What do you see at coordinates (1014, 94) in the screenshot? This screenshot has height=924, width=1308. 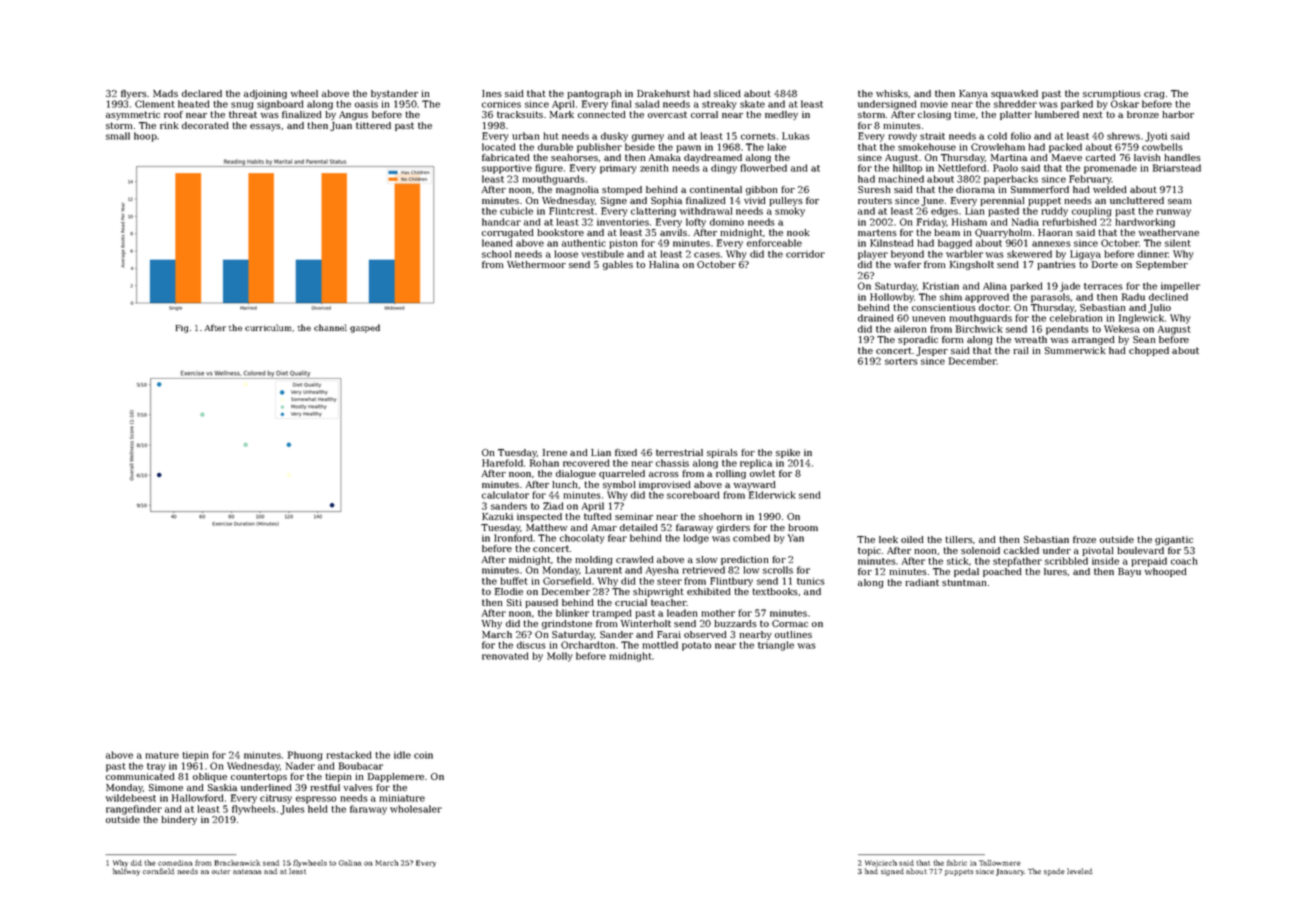 I see `squawked` at bounding box center [1014, 94].
